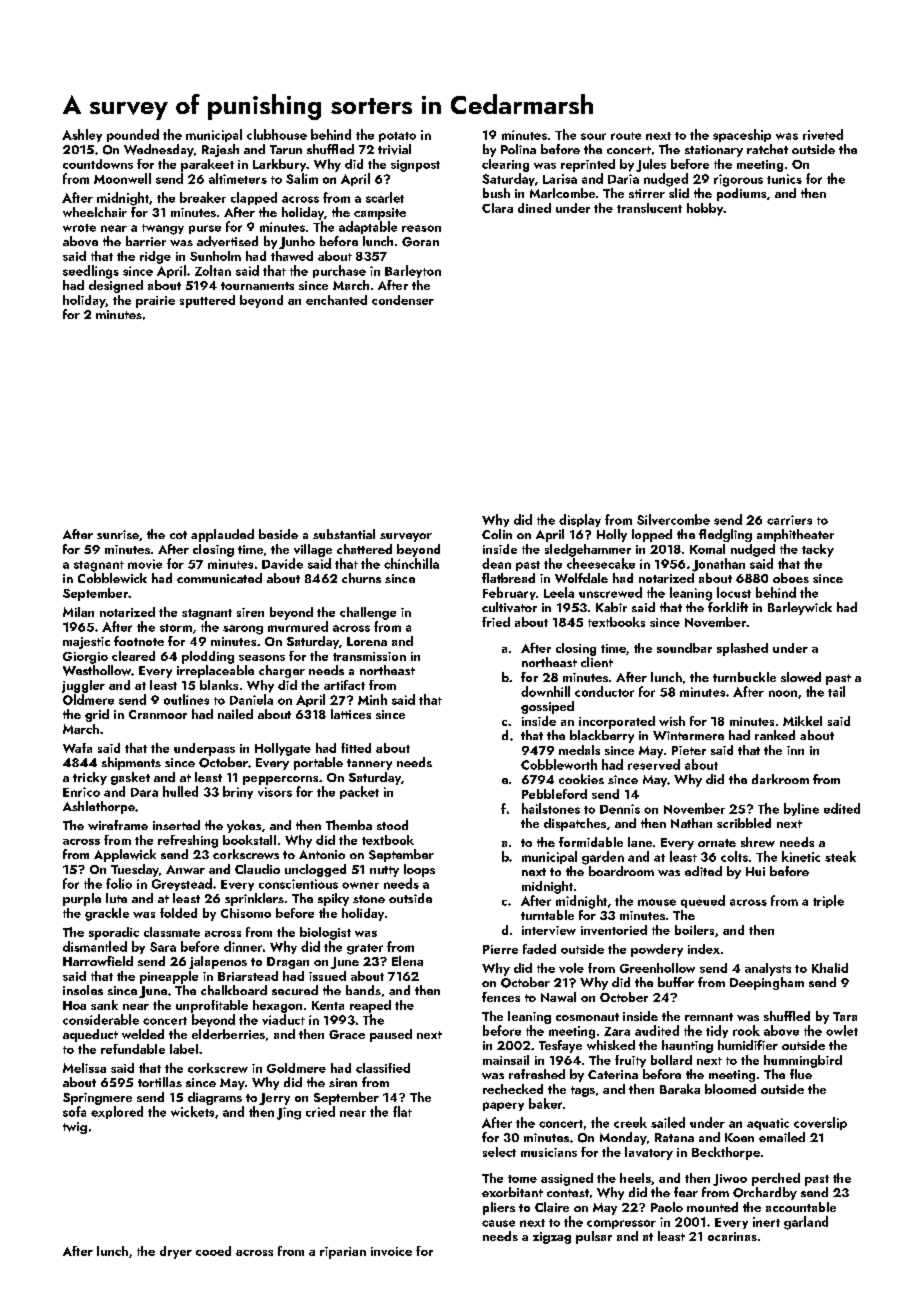  I want to click on dispatches, so click(575, 824).
